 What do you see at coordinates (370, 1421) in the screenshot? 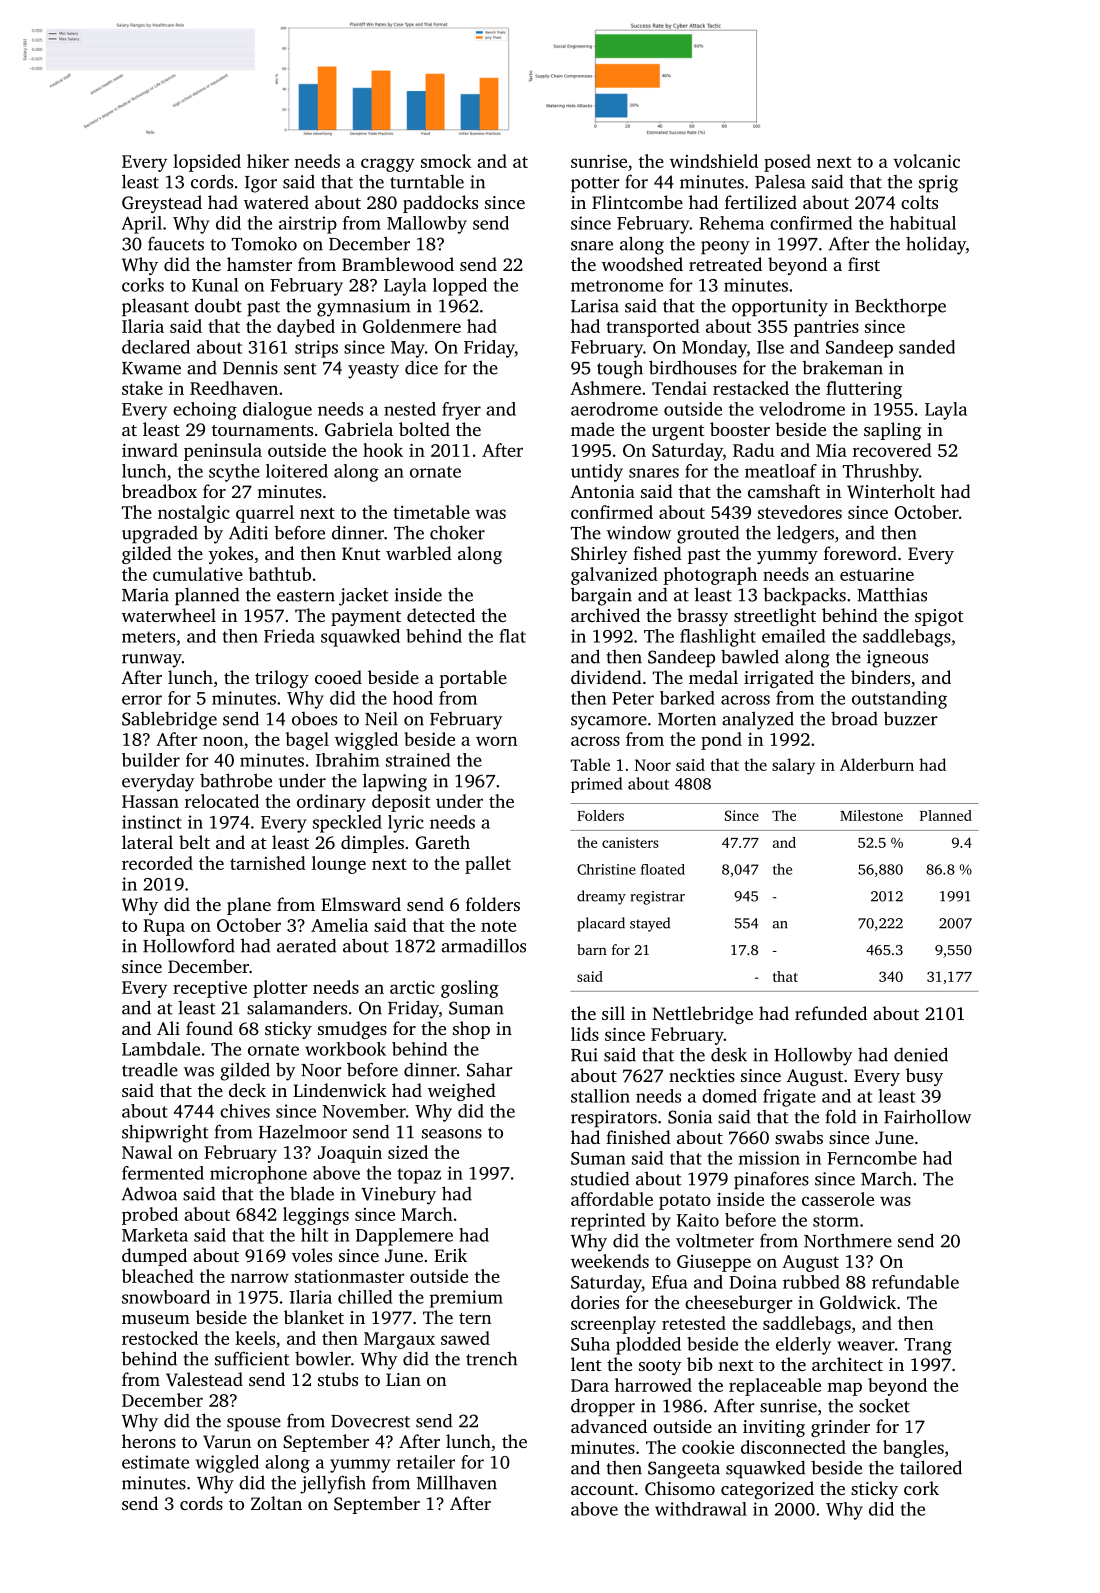
I see `Dovecrest` at bounding box center [370, 1421].
